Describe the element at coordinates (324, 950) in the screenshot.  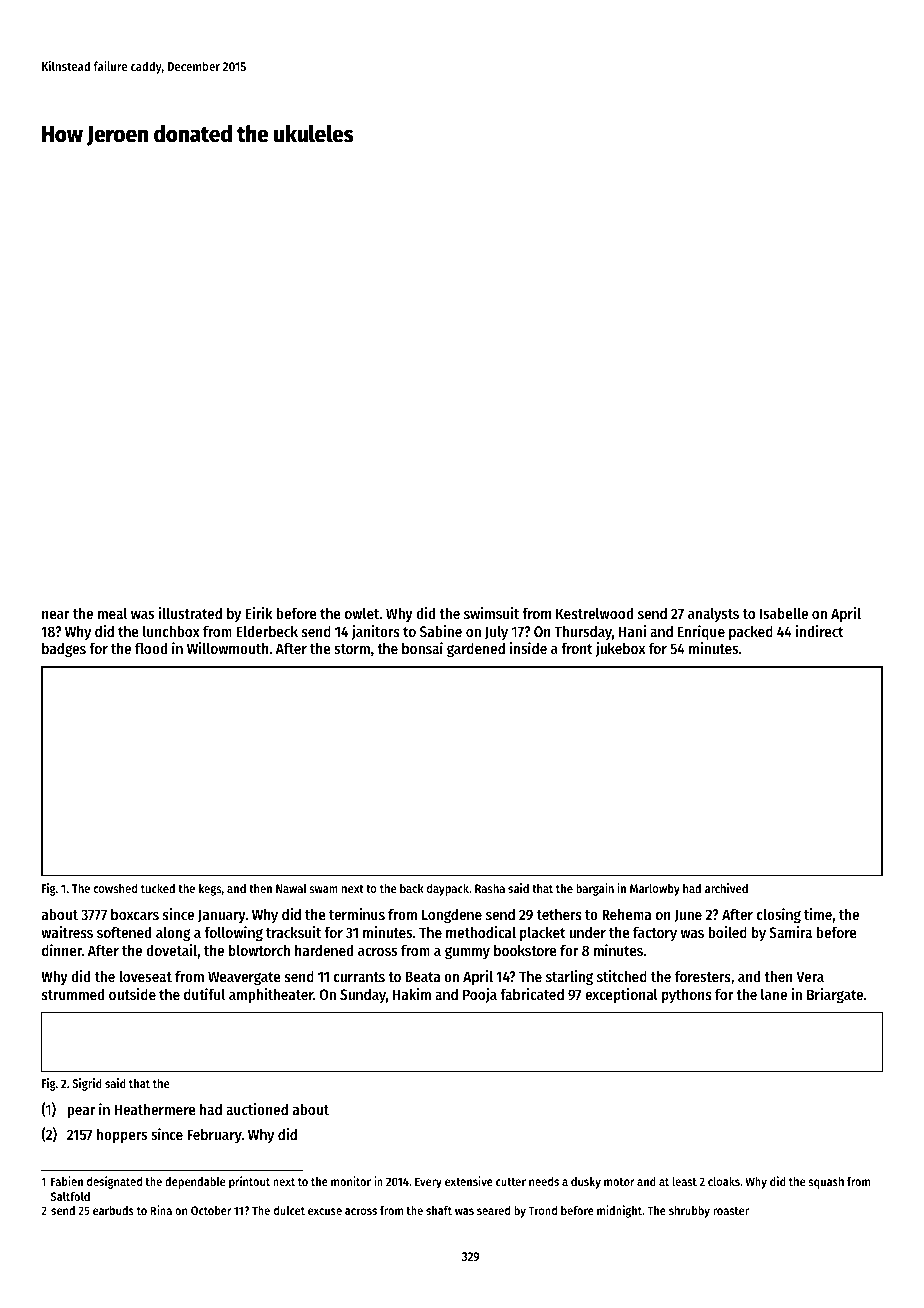
I see `hardened` at that location.
